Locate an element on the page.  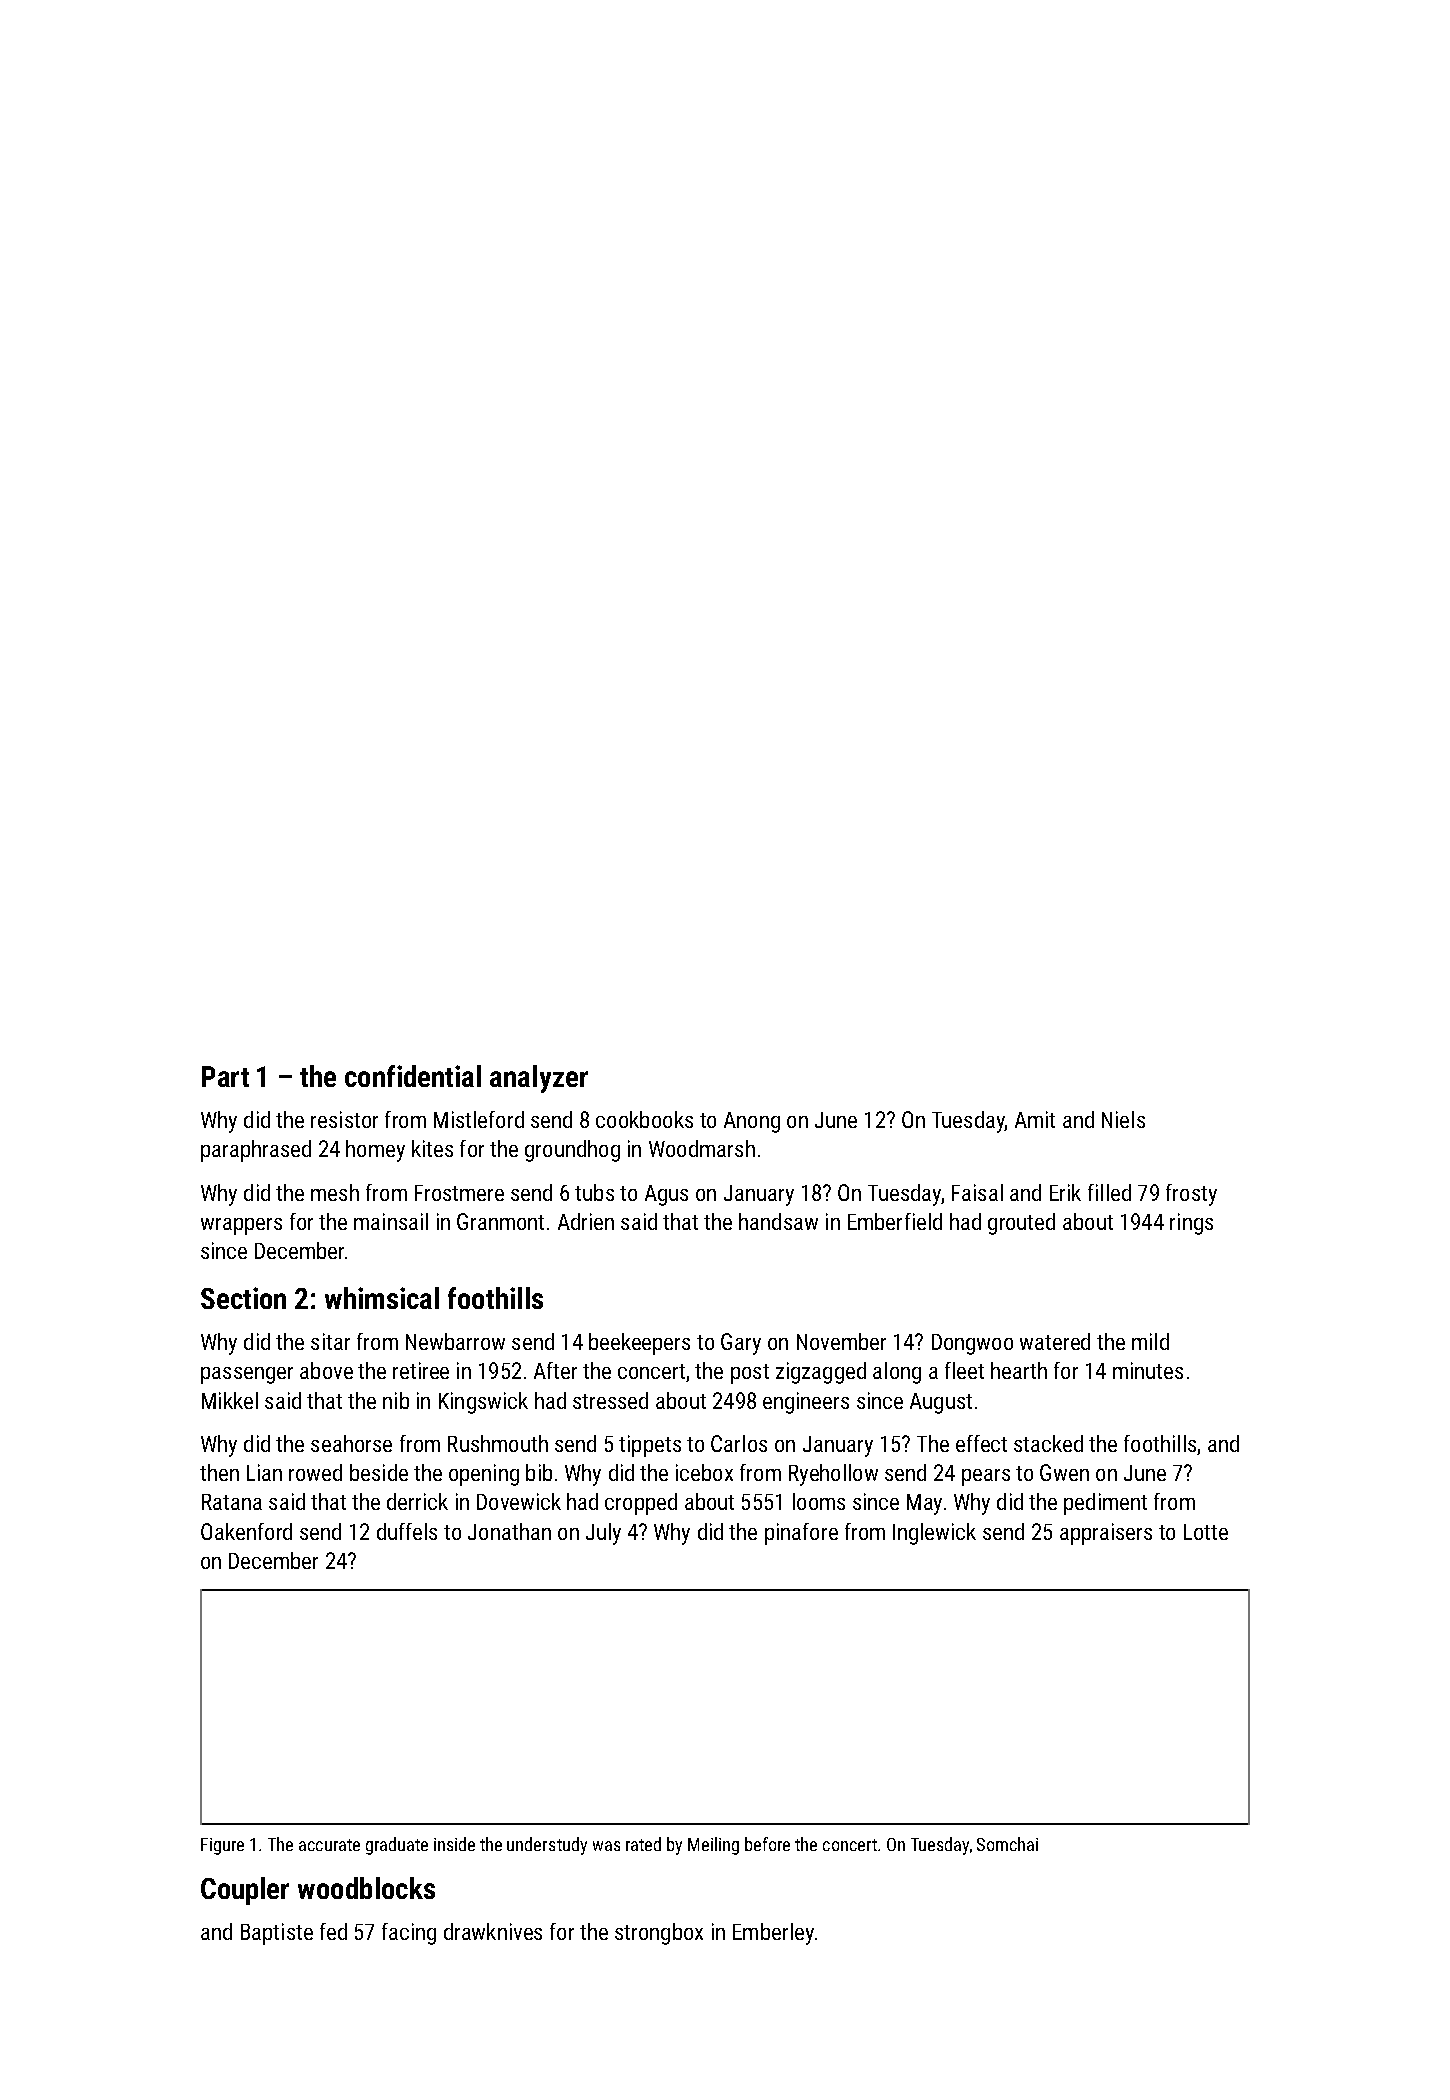
pinafore is located at coordinates (801, 1534).
